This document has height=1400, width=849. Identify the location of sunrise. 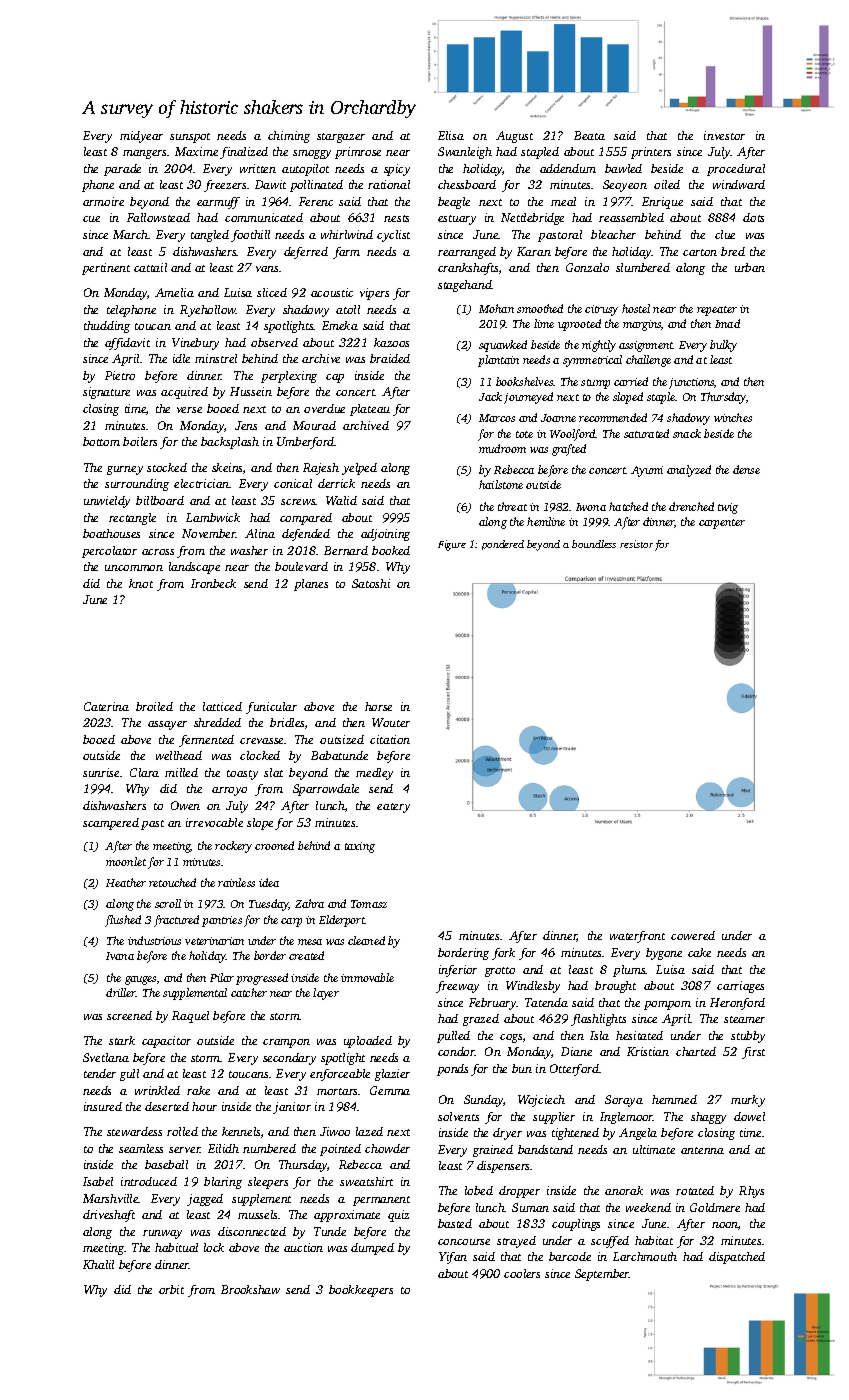
(101, 772).
